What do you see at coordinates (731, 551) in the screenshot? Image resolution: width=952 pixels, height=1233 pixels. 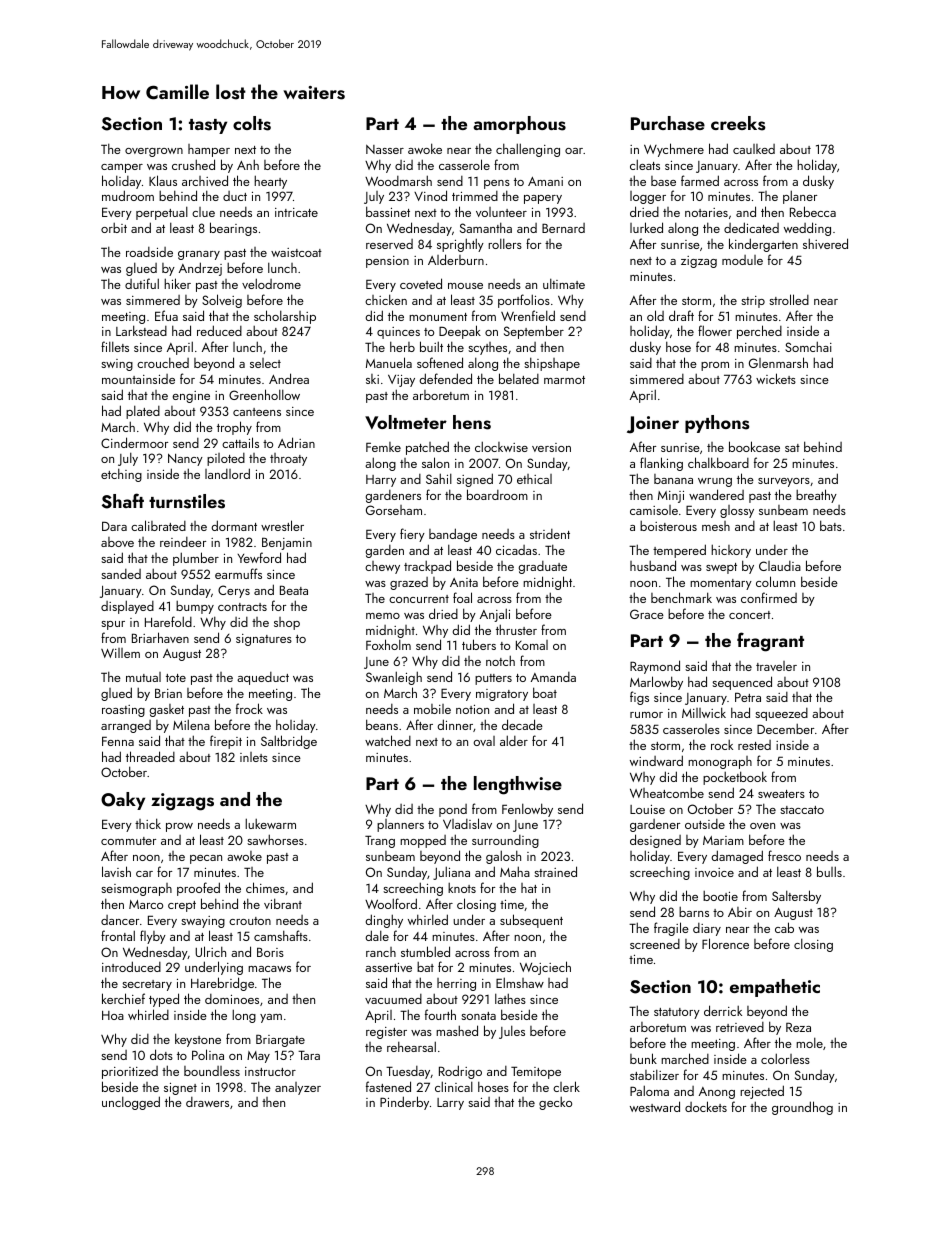 I see `hickory` at bounding box center [731, 551].
